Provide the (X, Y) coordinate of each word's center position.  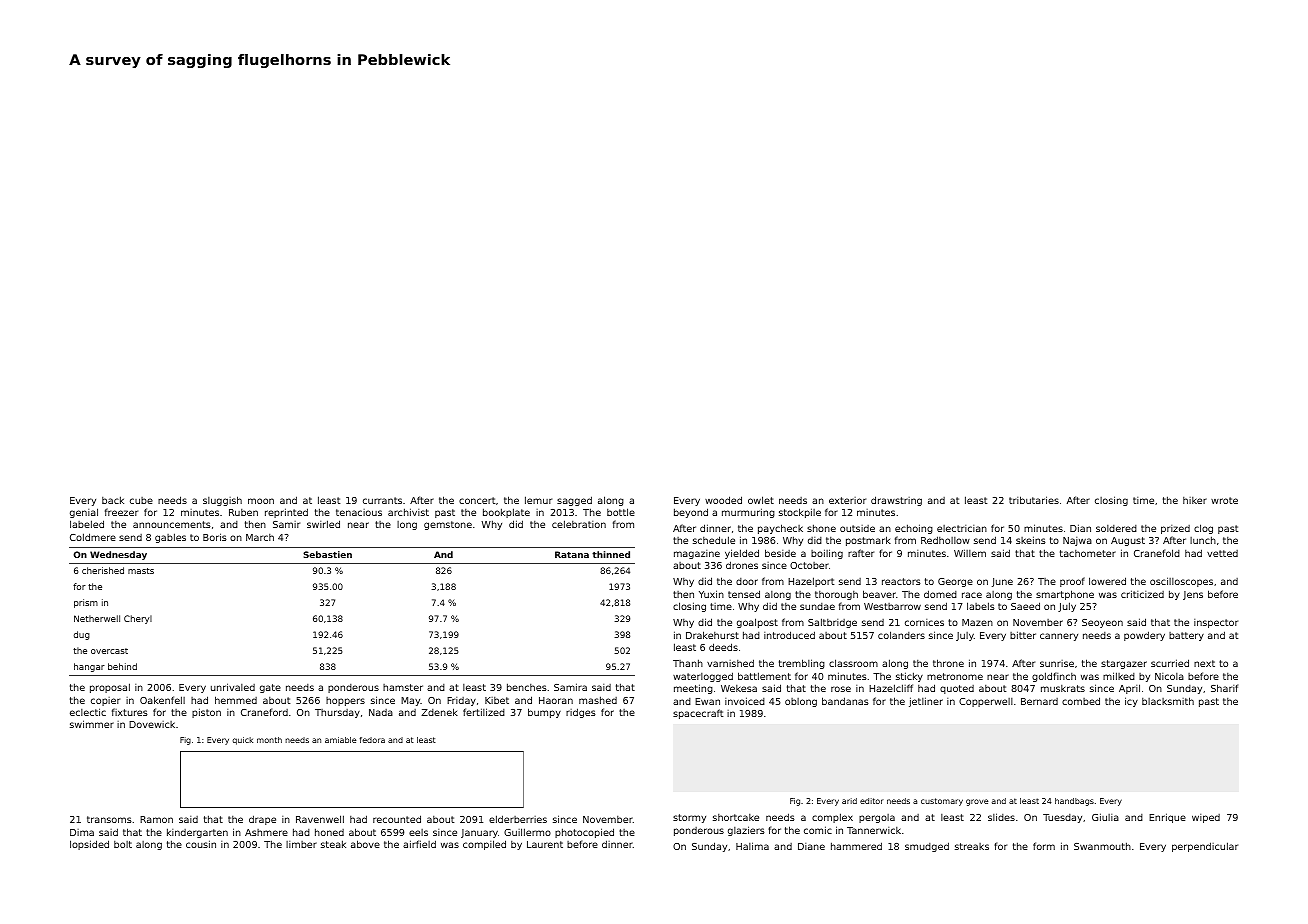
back (113, 500)
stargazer (1124, 664)
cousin (201, 844)
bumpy (544, 713)
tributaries (1034, 500)
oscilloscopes (1181, 582)
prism (86, 603)
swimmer (92, 724)
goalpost (757, 623)
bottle (621, 512)
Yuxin (711, 594)
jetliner (926, 702)
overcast (109, 651)
